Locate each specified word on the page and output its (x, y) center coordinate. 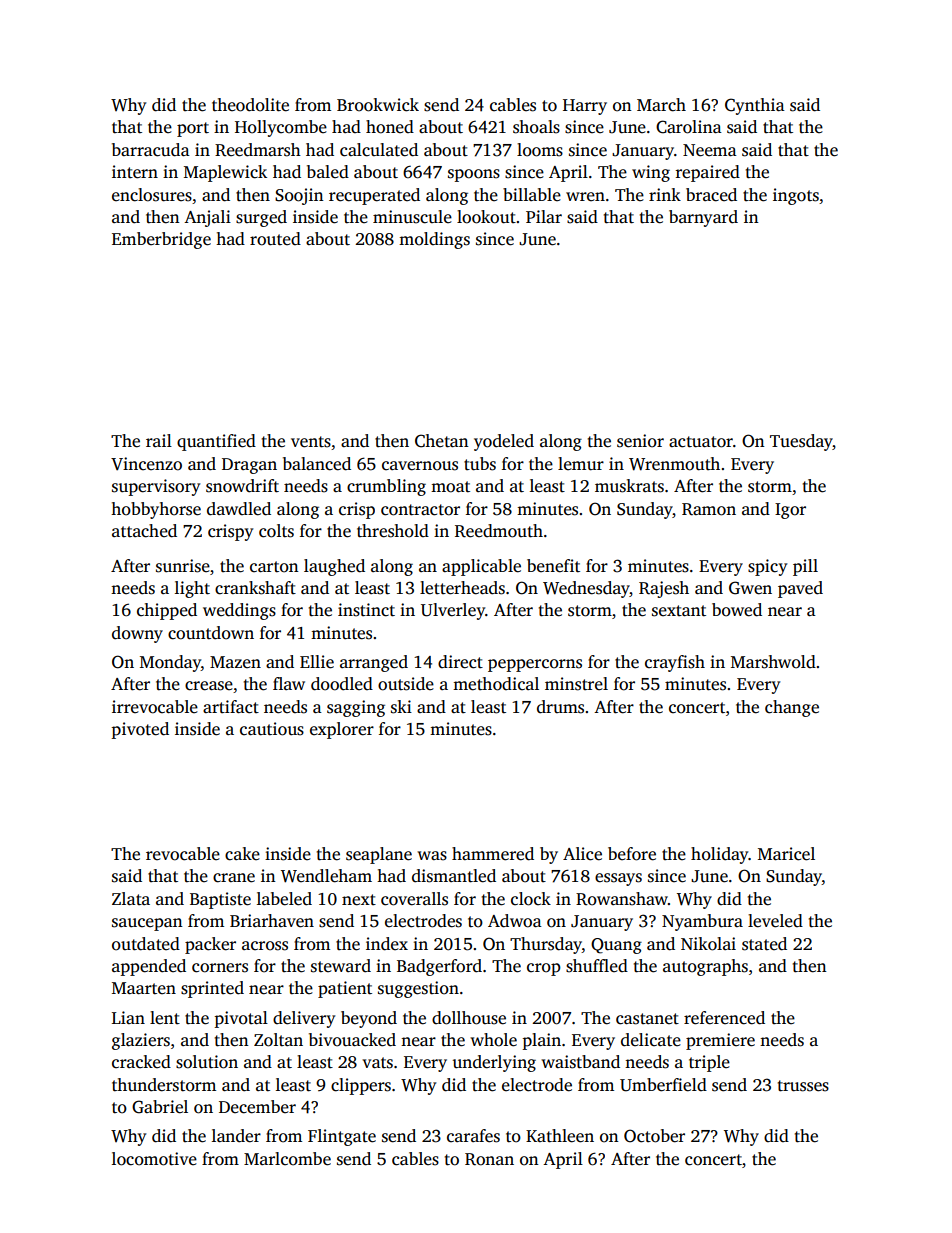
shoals (536, 127)
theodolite (250, 105)
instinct (366, 610)
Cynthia (755, 106)
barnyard (703, 218)
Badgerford (439, 967)
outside (406, 684)
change (792, 708)
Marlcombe (287, 1159)
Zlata (131, 898)
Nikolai (708, 944)
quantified (216, 442)
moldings (434, 240)
